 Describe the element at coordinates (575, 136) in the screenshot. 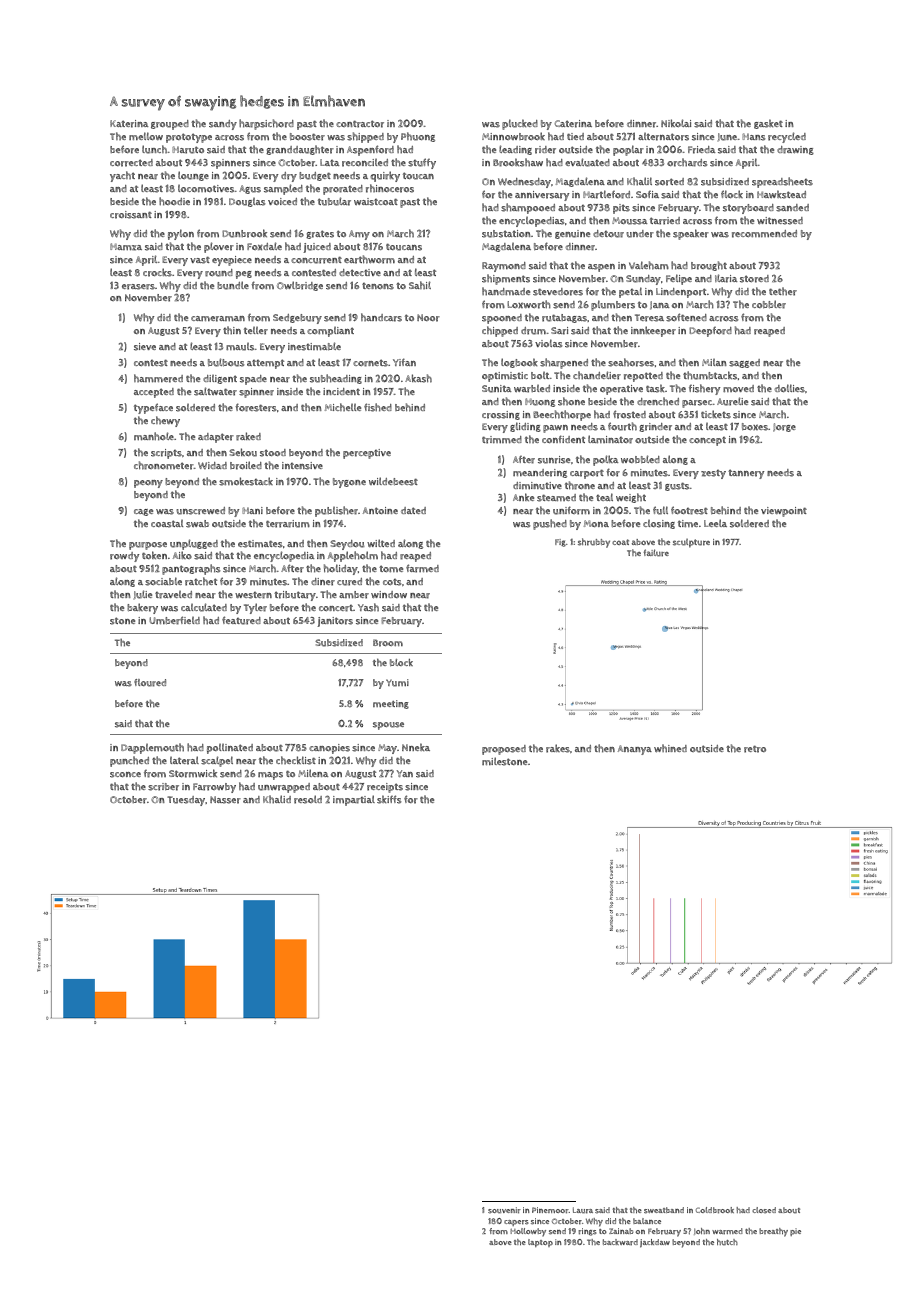

I see `tied` at that location.
